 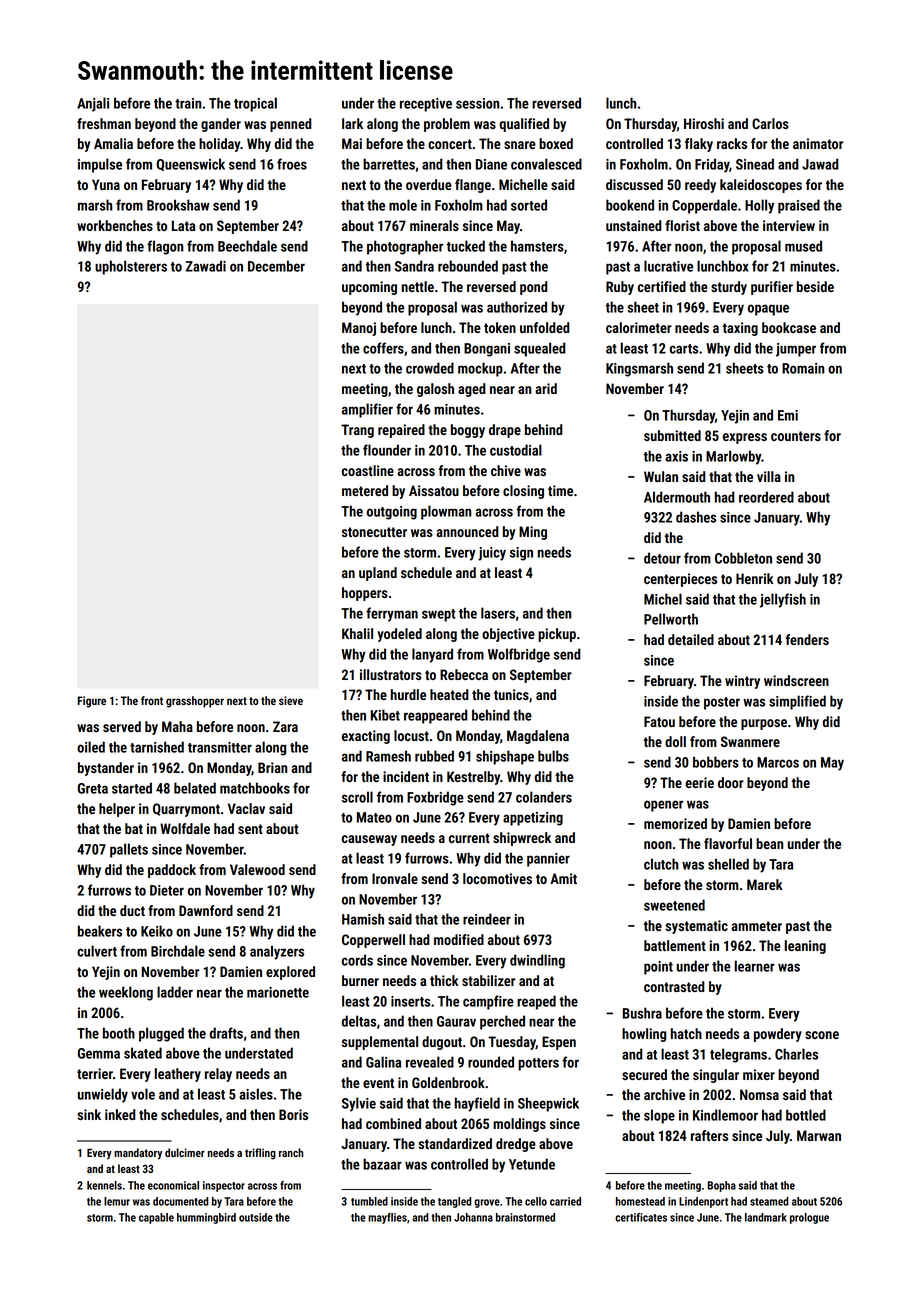 I want to click on belated, so click(x=195, y=788).
